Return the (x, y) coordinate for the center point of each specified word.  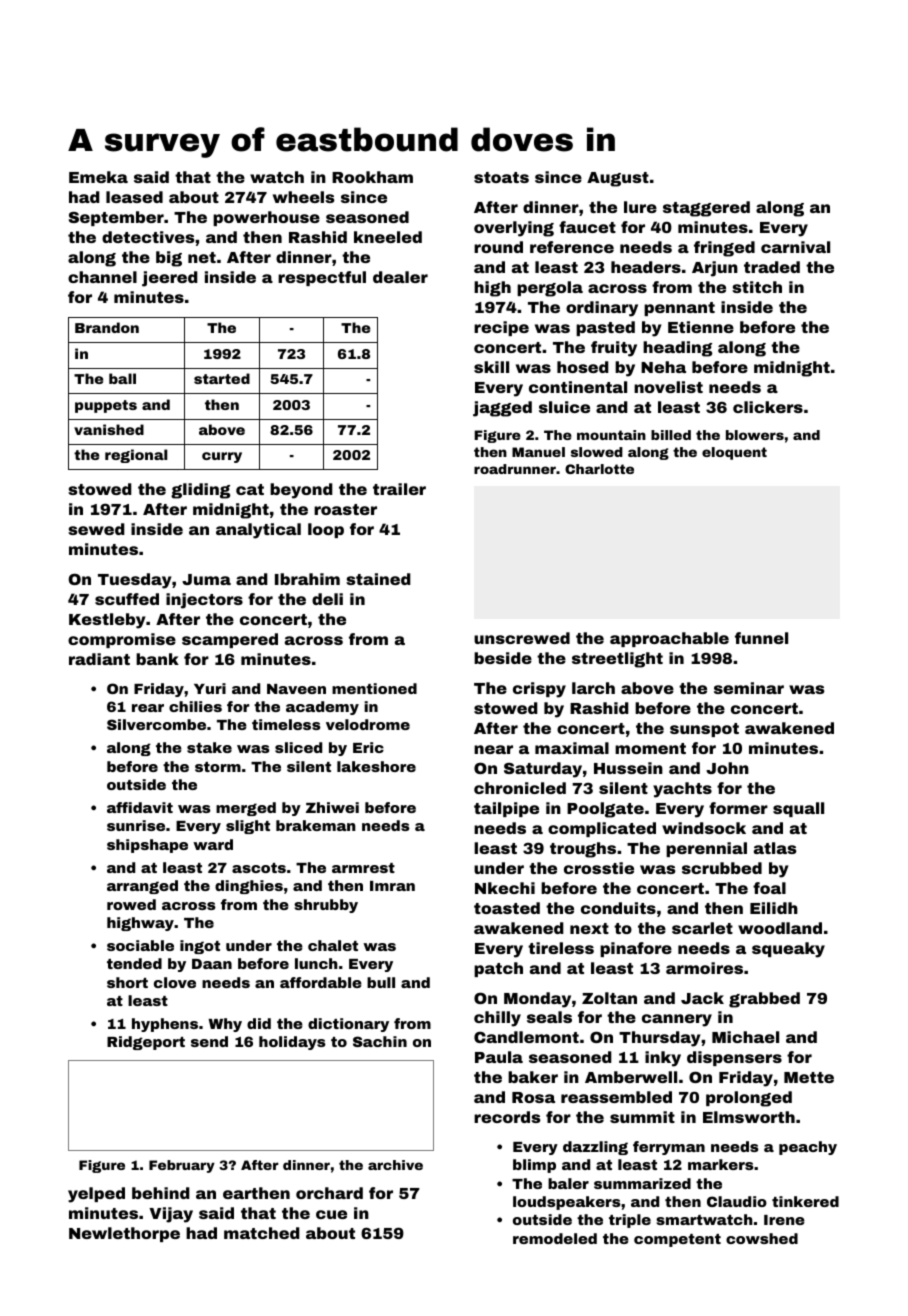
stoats (501, 177)
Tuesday (135, 581)
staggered (706, 209)
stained (378, 579)
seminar (749, 688)
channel (102, 277)
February (182, 1166)
